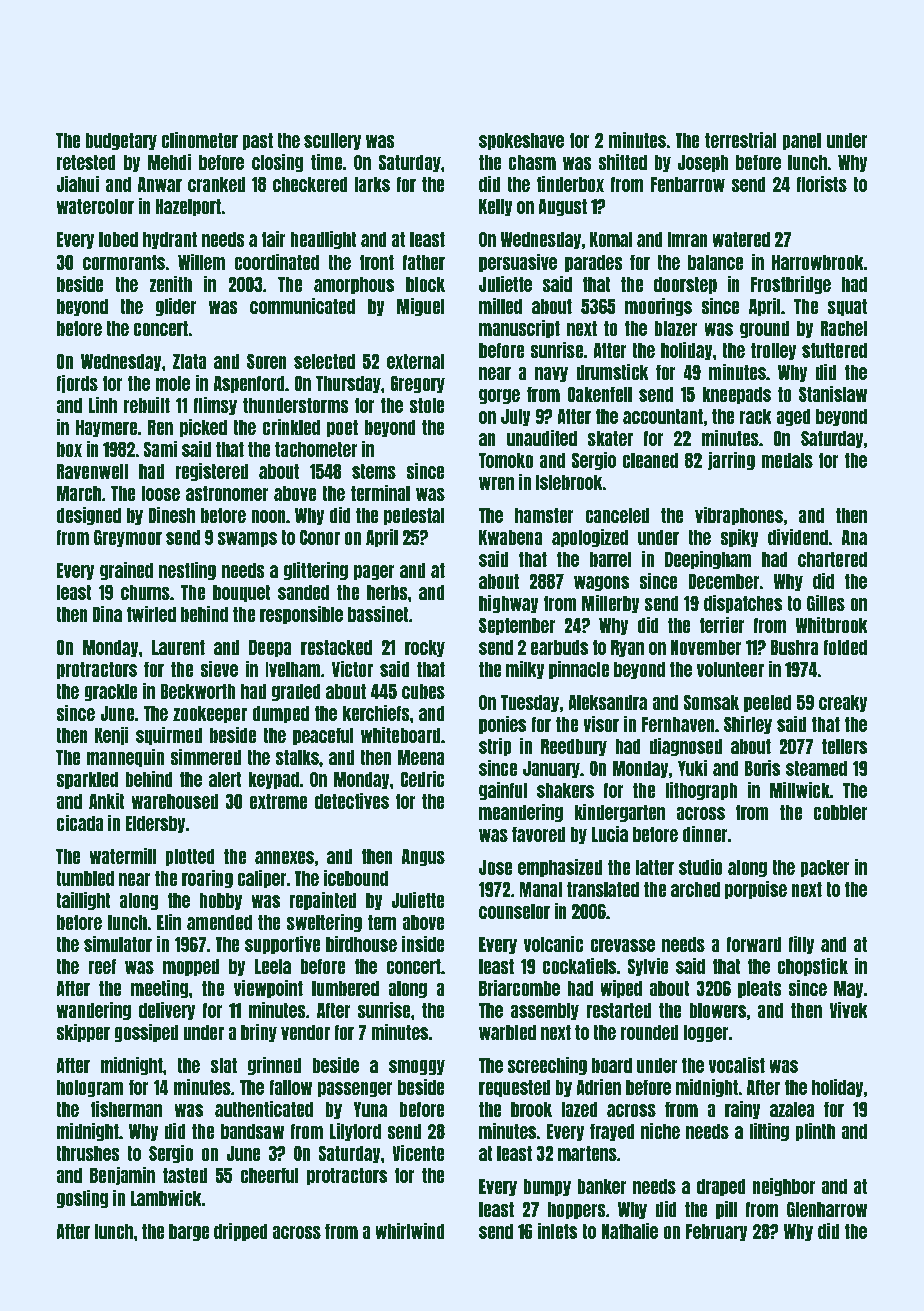 The width and height of the screenshot is (924, 1311). Describe the element at coordinates (126, 570) in the screenshot. I see `grained` at that location.
